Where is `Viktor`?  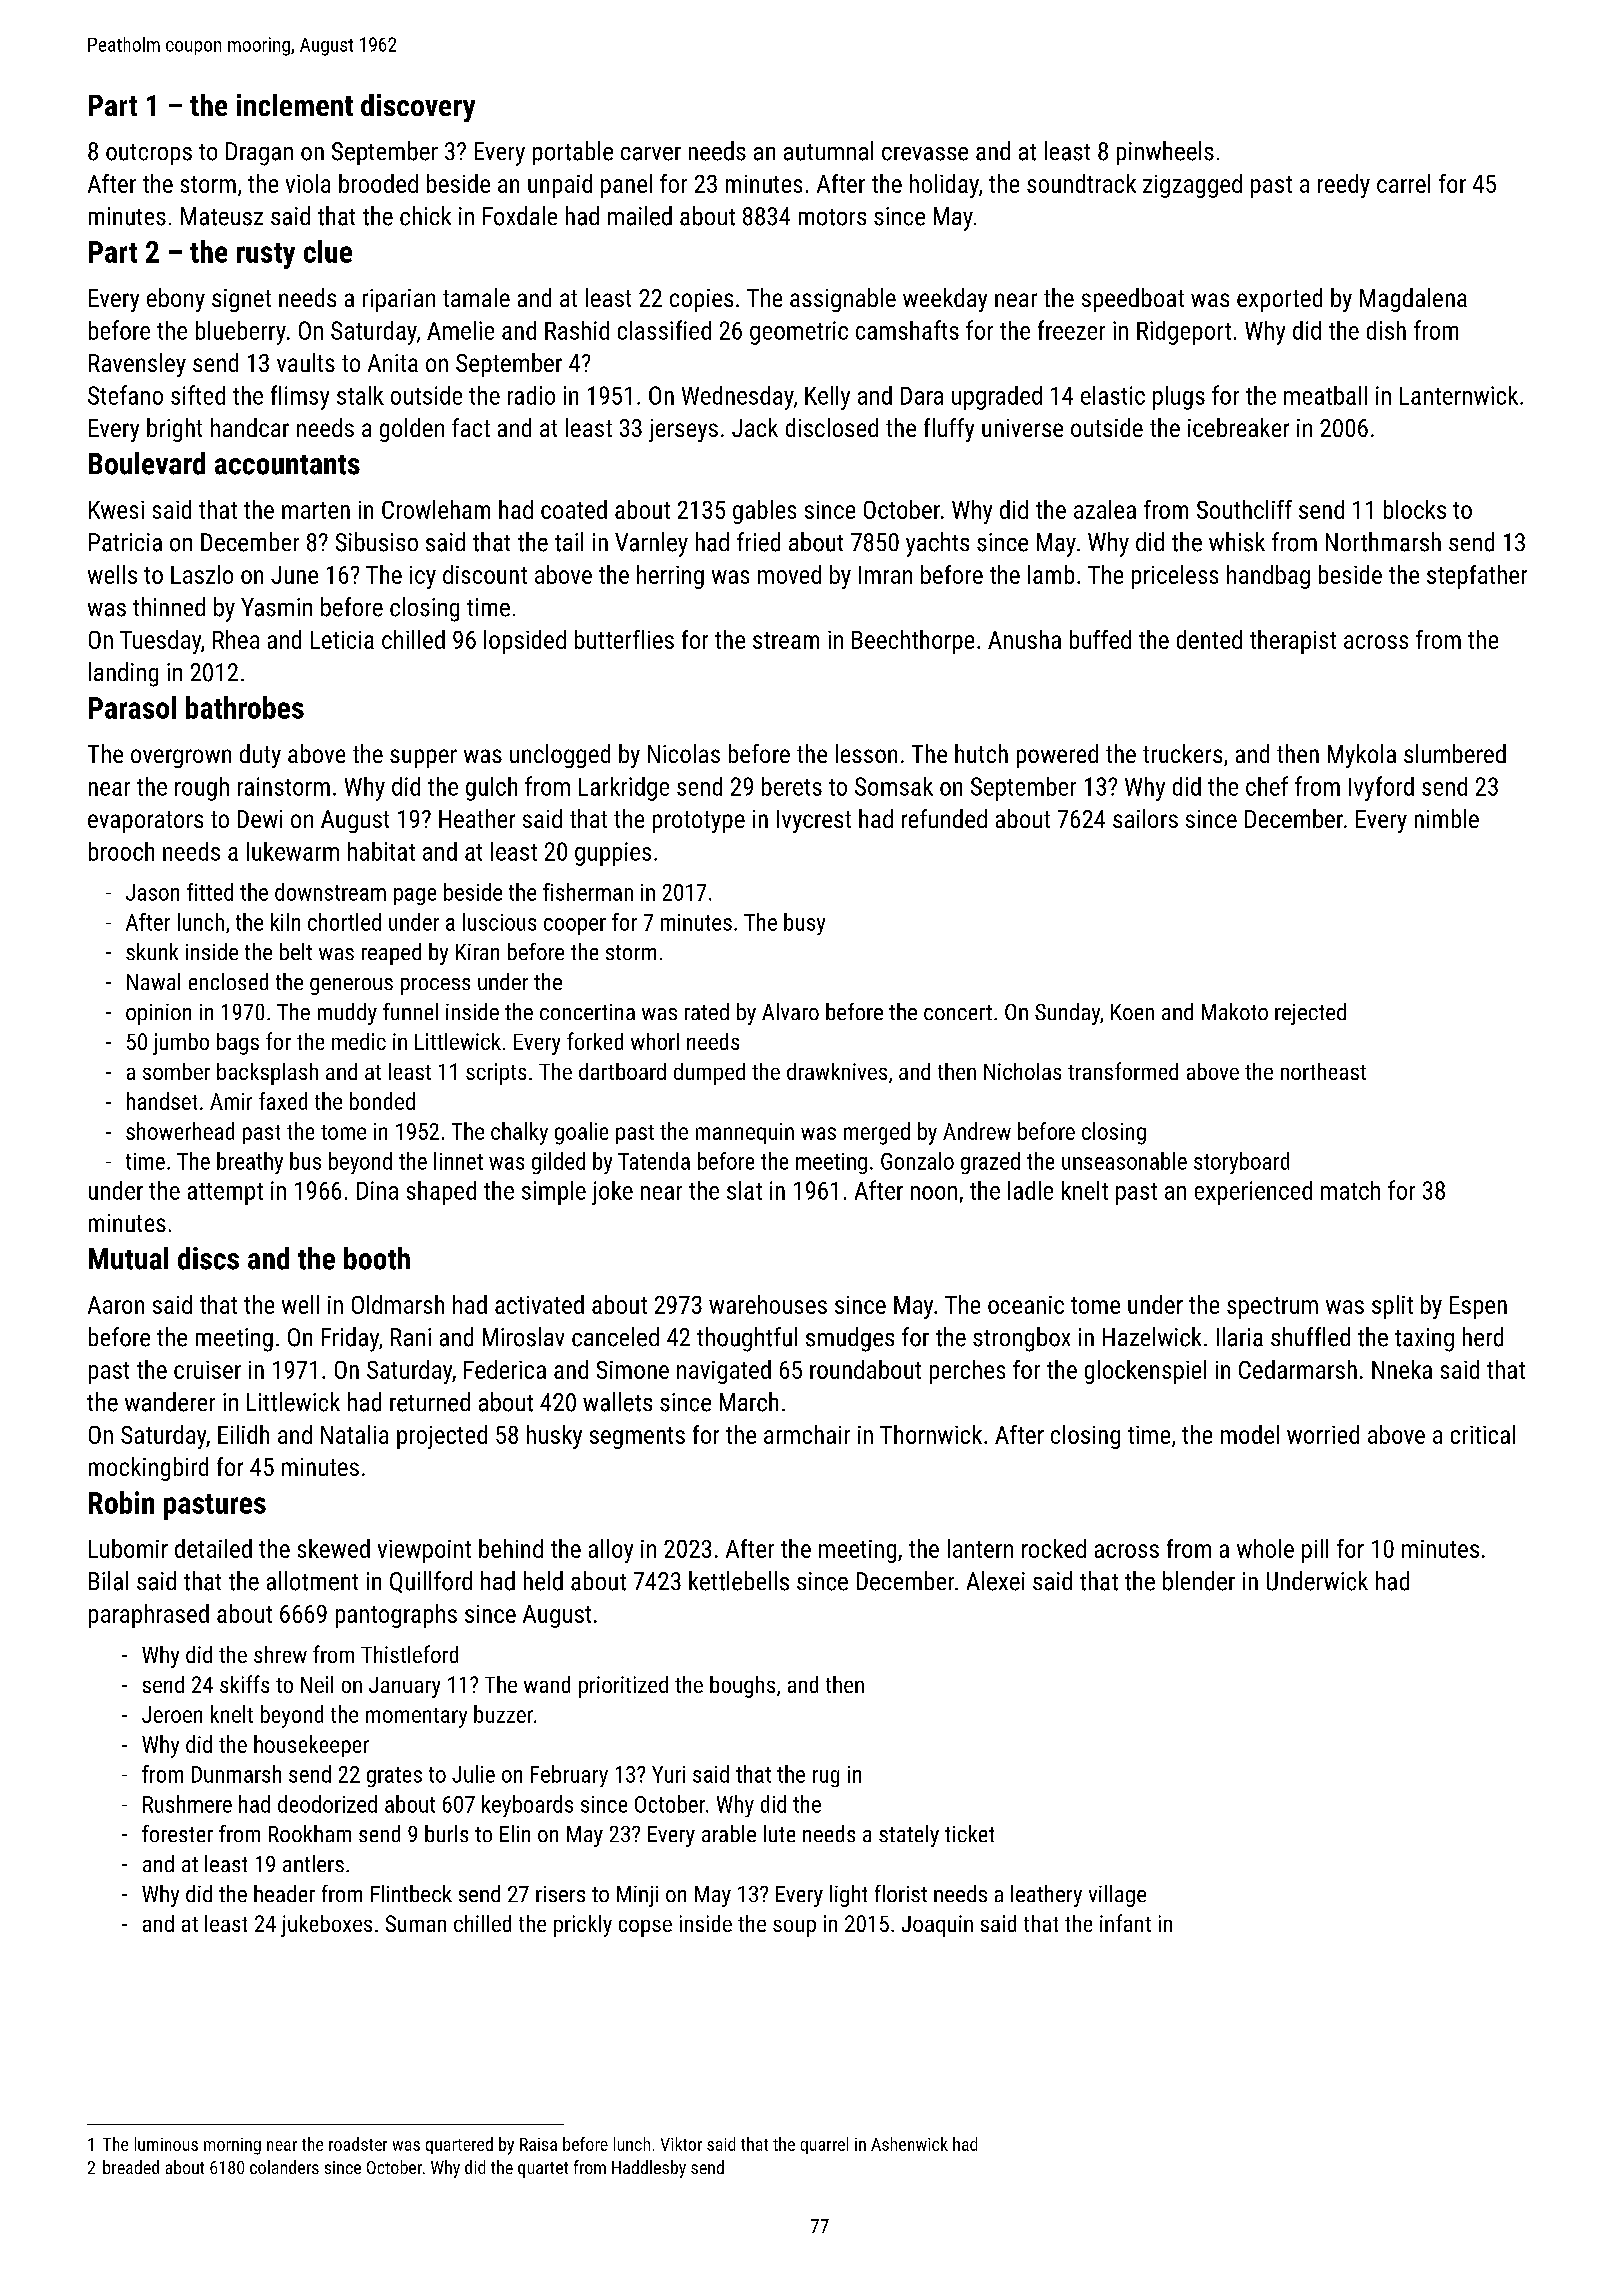 Viktor is located at coordinates (681, 2144).
